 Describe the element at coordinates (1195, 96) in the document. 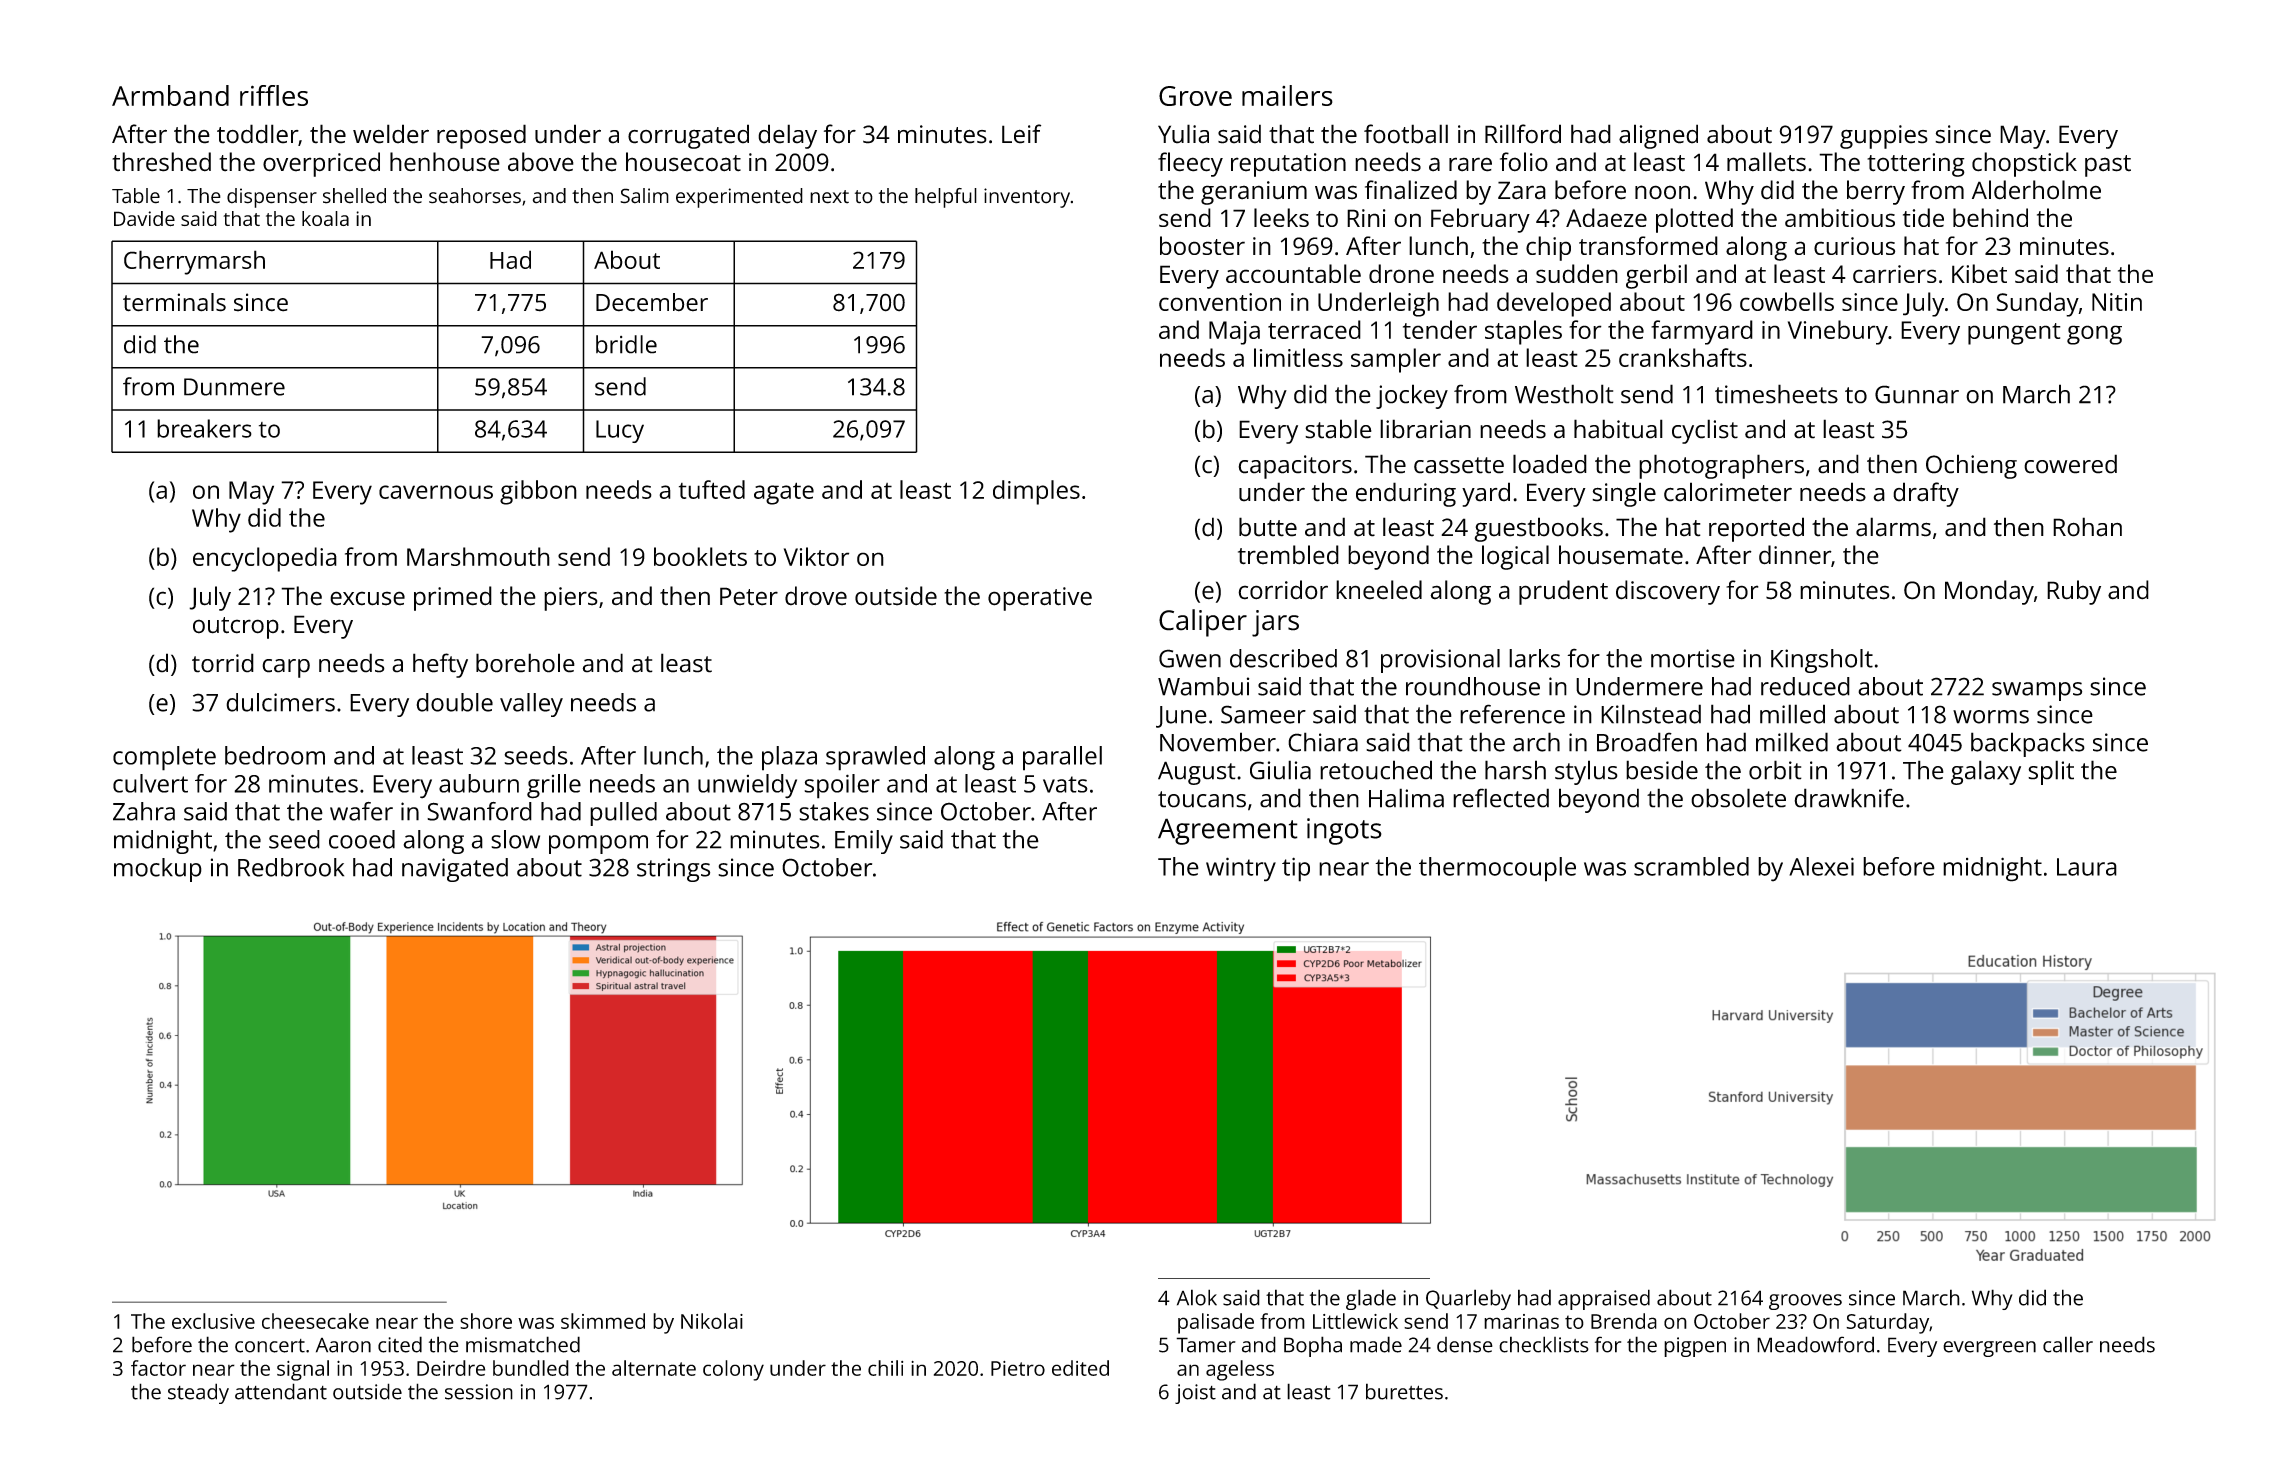

I see `Grove` at that location.
